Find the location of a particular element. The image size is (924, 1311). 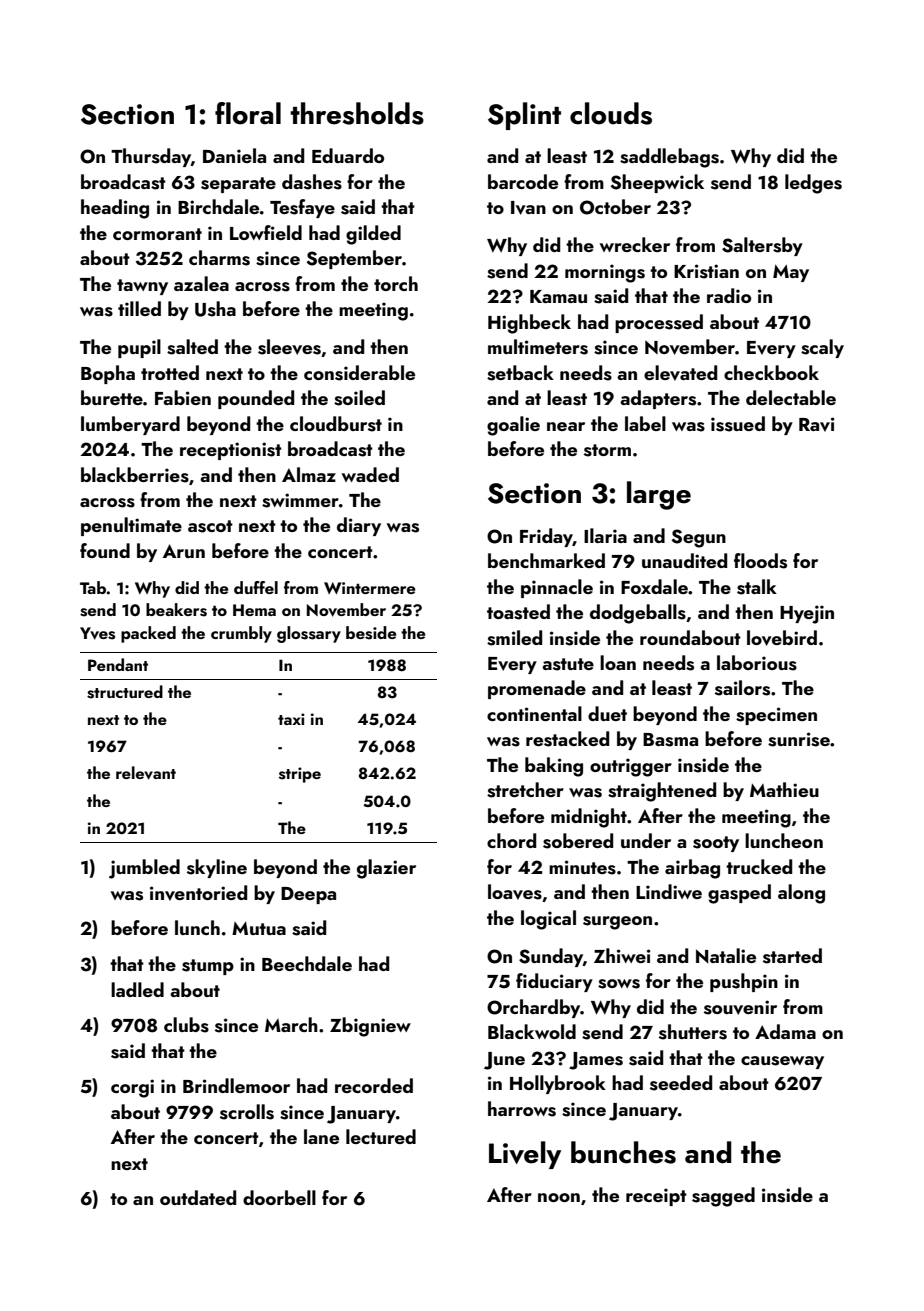

stretcher is located at coordinates (525, 790).
